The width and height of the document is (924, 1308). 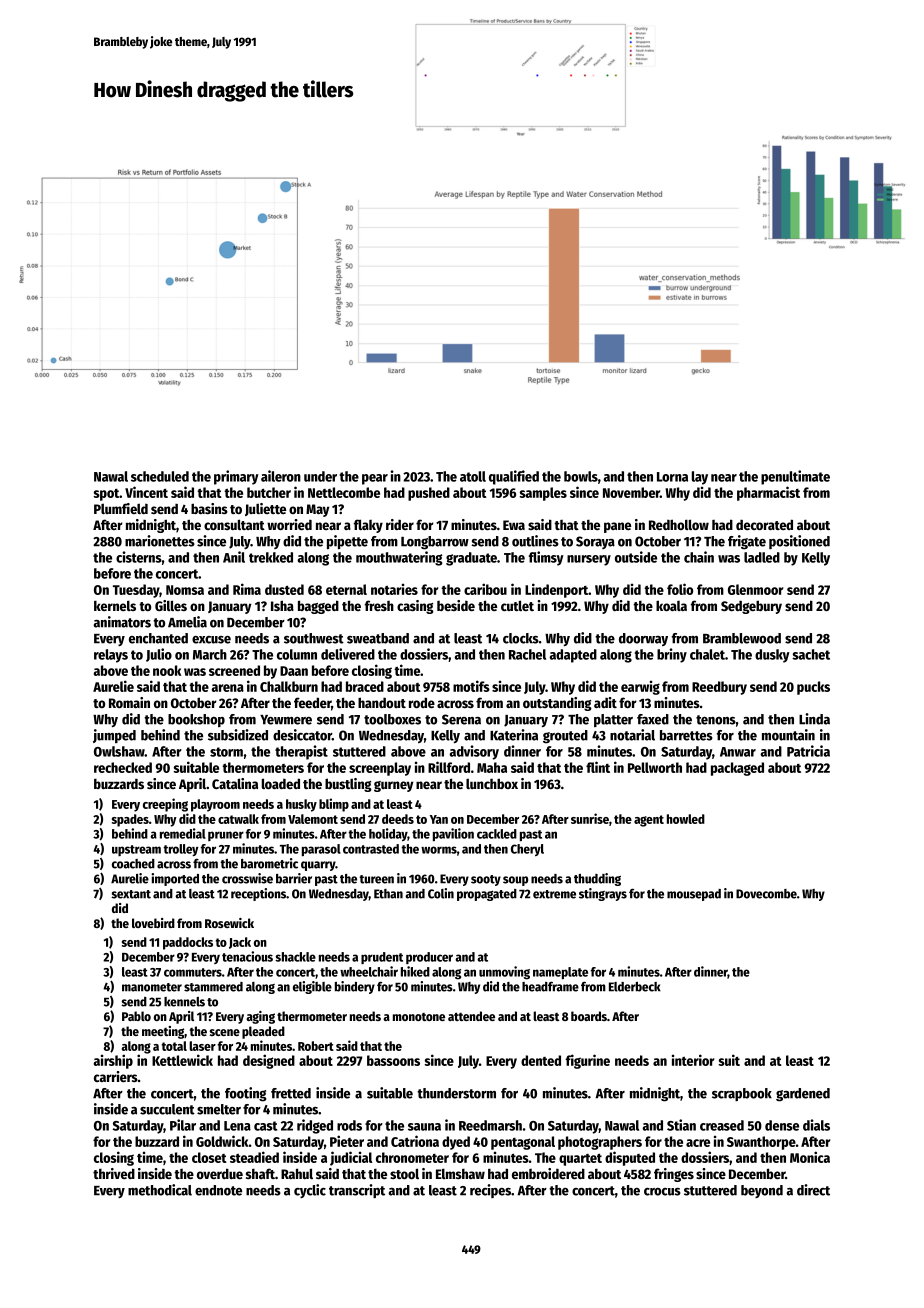 What do you see at coordinates (766, 894) in the document?
I see `Dovecombe` at bounding box center [766, 894].
